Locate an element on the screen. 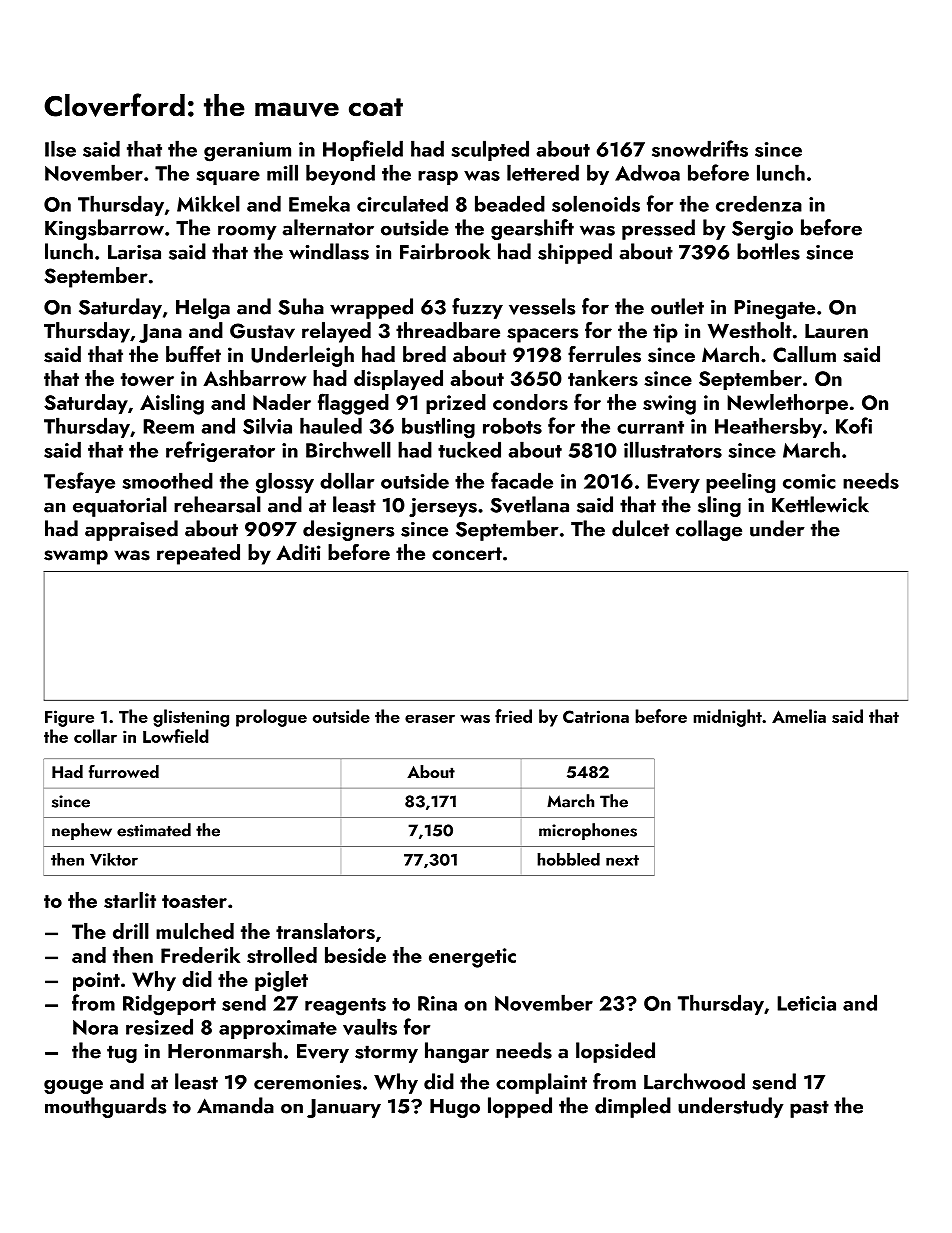 This screenshot has height=1233, width=952. Sergio is located at coordinates (762, 230).
